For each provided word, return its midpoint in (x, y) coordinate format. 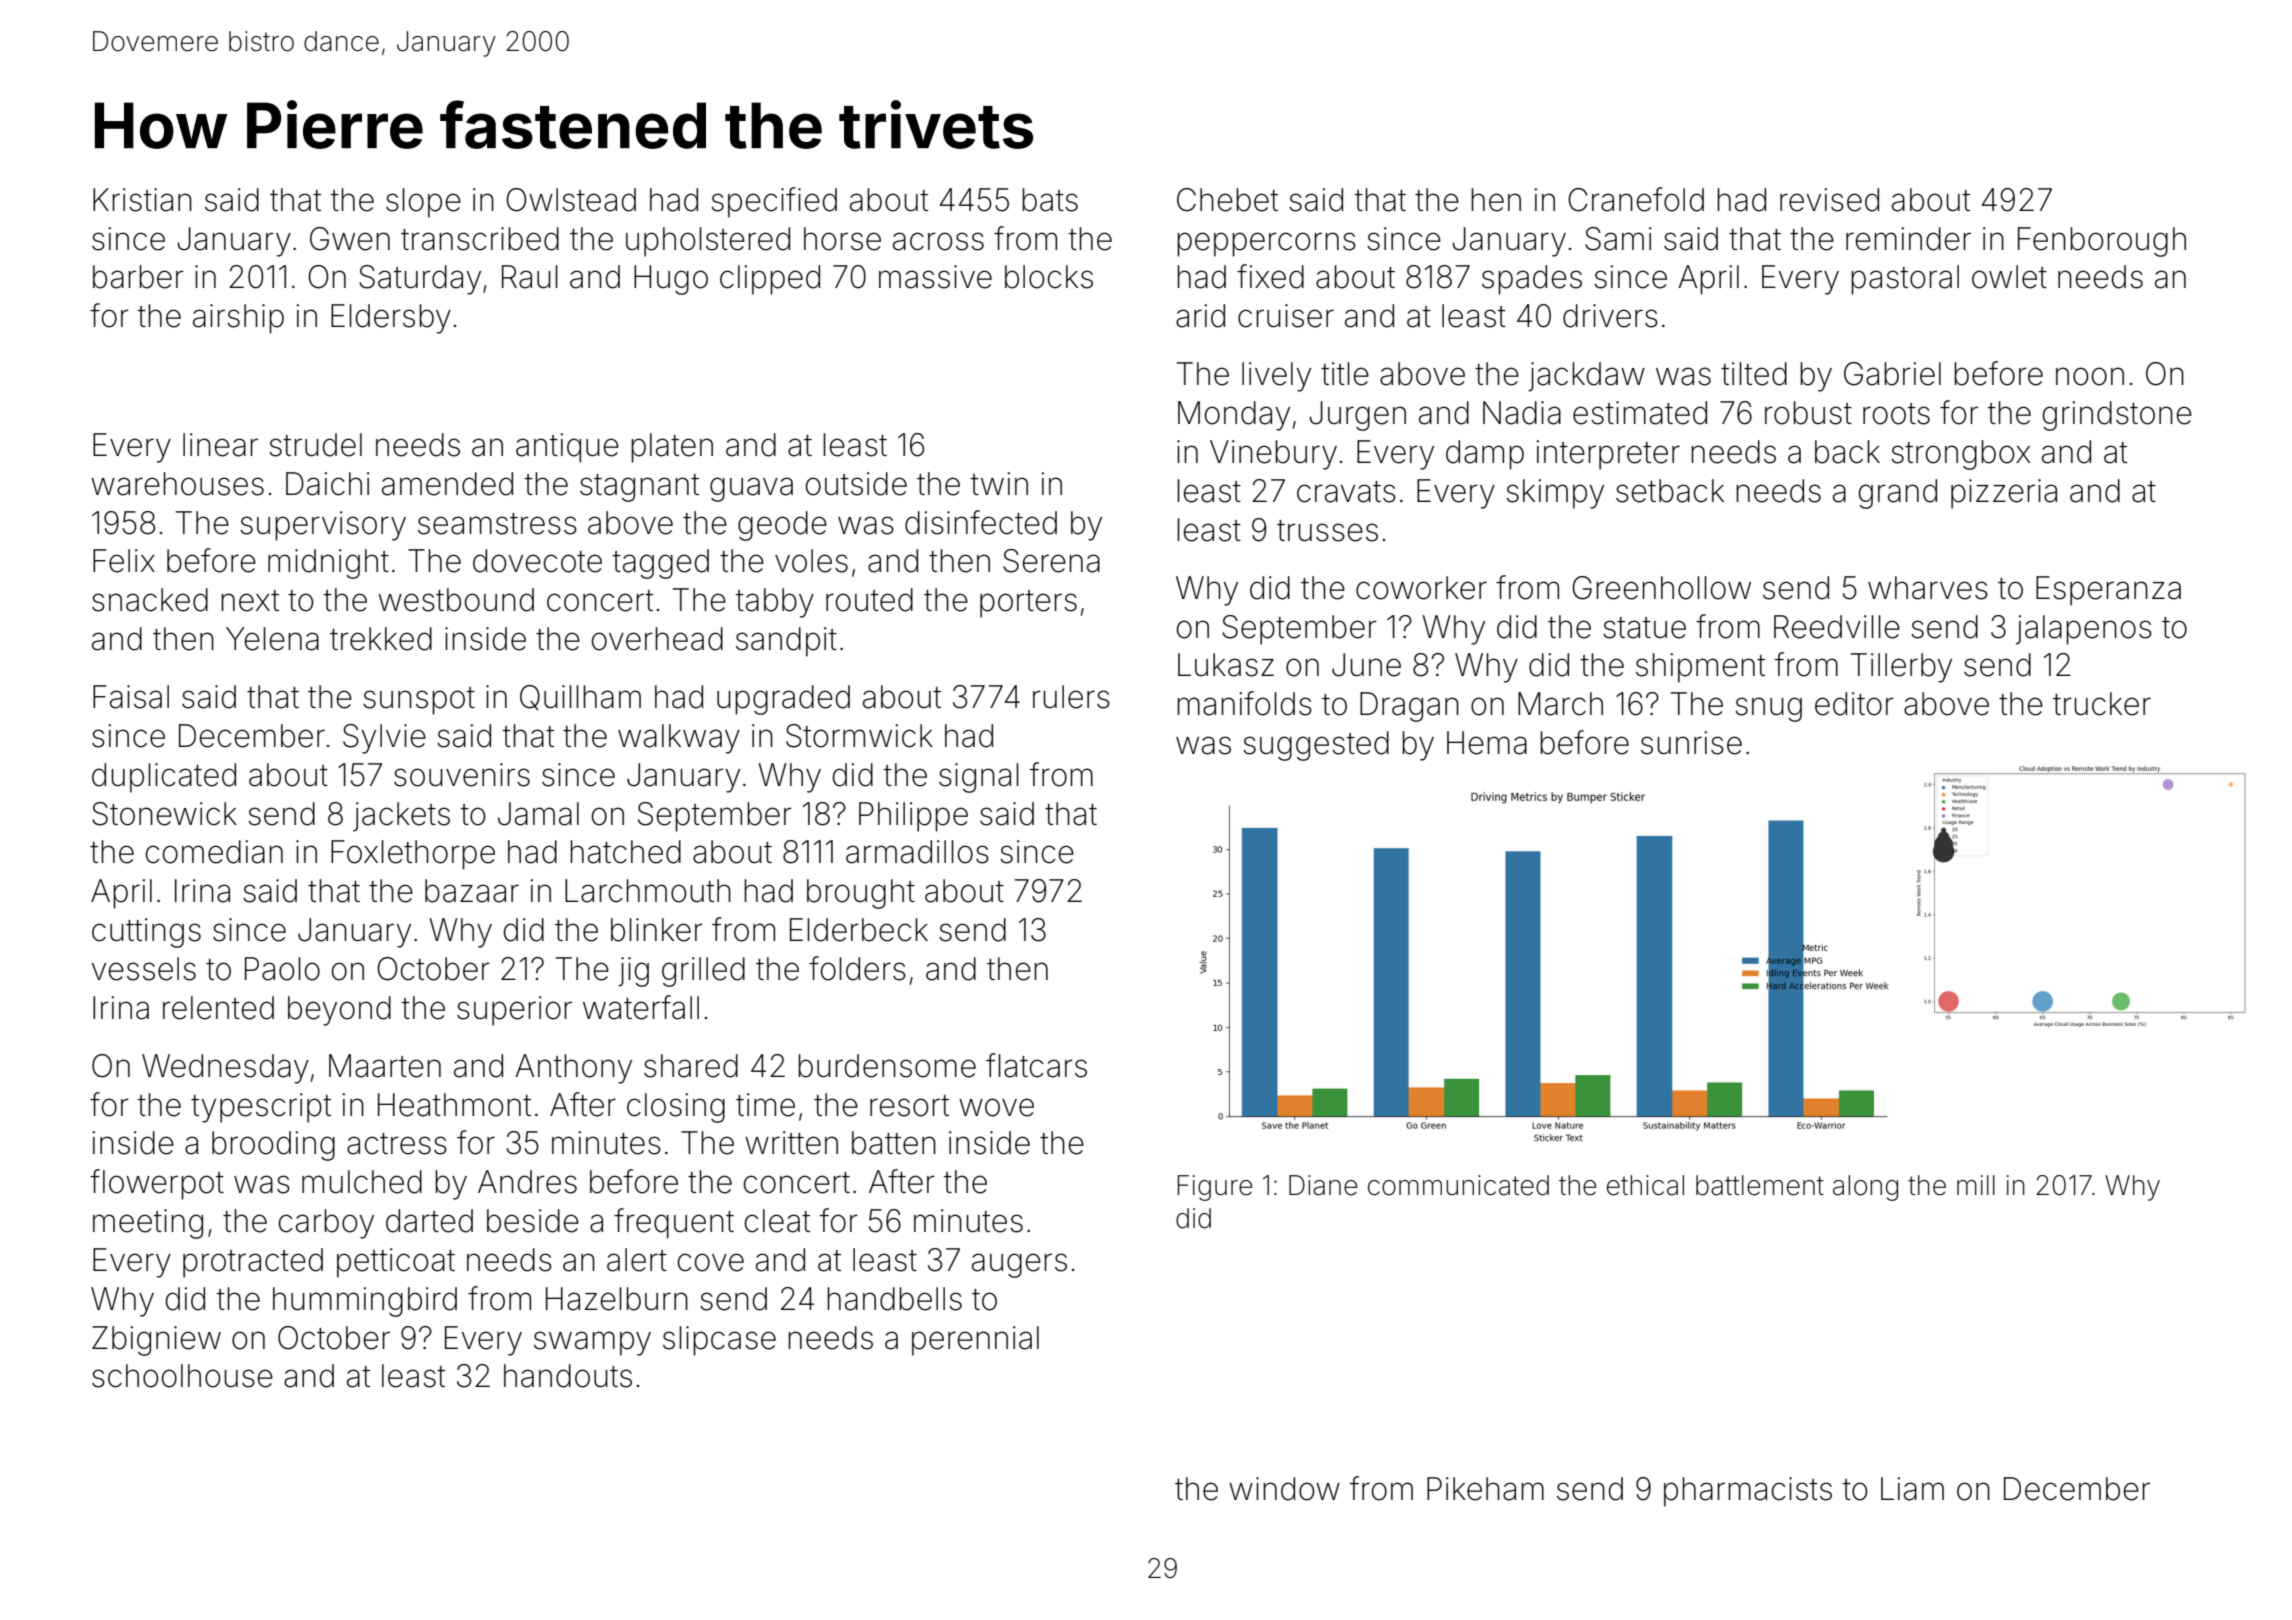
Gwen (350, 239)
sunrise (1691, 743)
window (1284, 1489)
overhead (657, 639)
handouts (568, 1376)
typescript (261, 1108)
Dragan (1409, 707)
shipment (1700, 668)
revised (1829, 200)
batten (894, 1143)
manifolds (1244, 703)
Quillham (580, 697)
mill (1976, 1185)
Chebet (1227, 200)
